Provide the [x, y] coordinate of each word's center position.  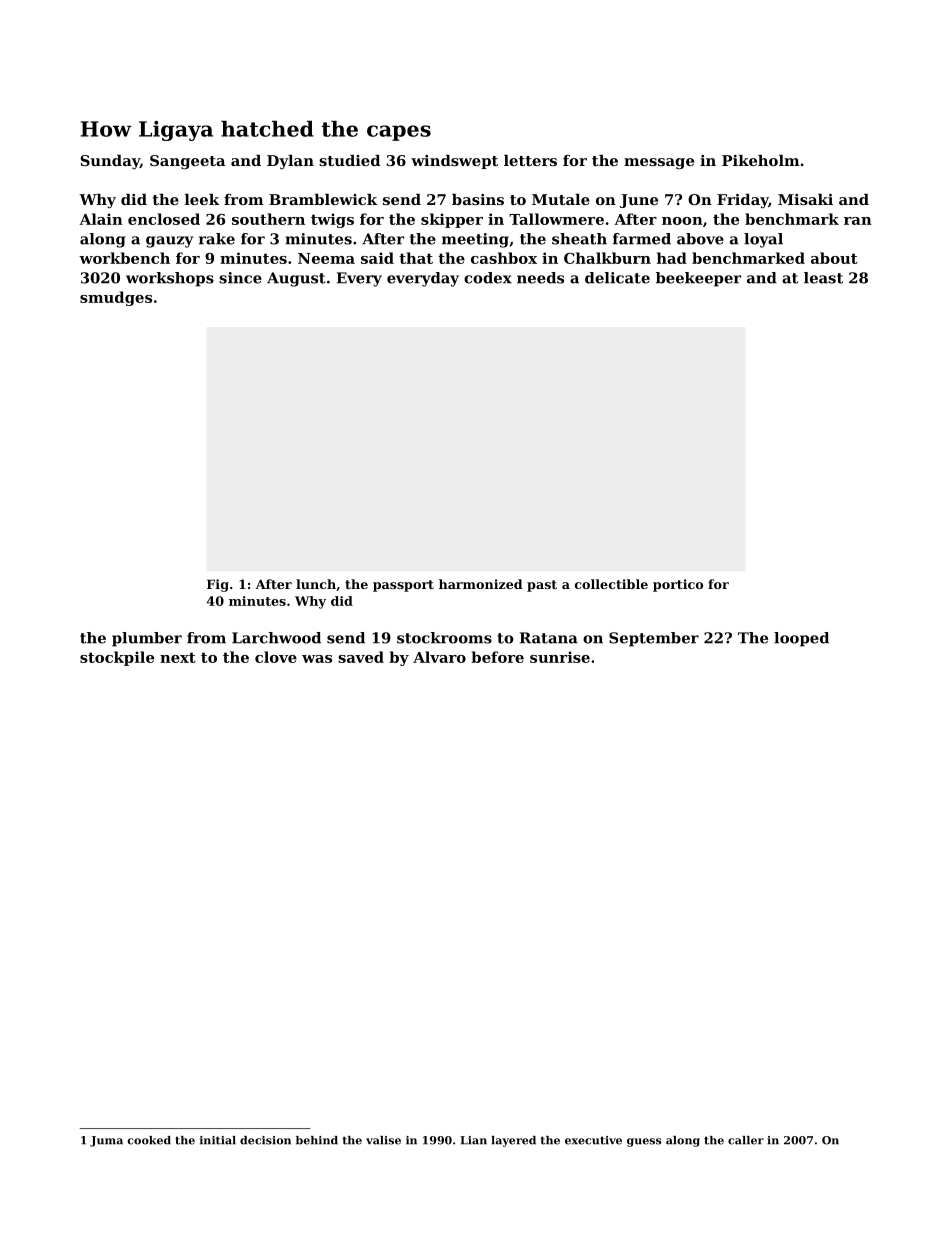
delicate [617, 278]
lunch [316, 584]
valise [383, 1140]
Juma [106, 1141]
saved [361, 657]
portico [678, 585]
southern [268, 219]
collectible [611, 584]
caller [746, 1140]
